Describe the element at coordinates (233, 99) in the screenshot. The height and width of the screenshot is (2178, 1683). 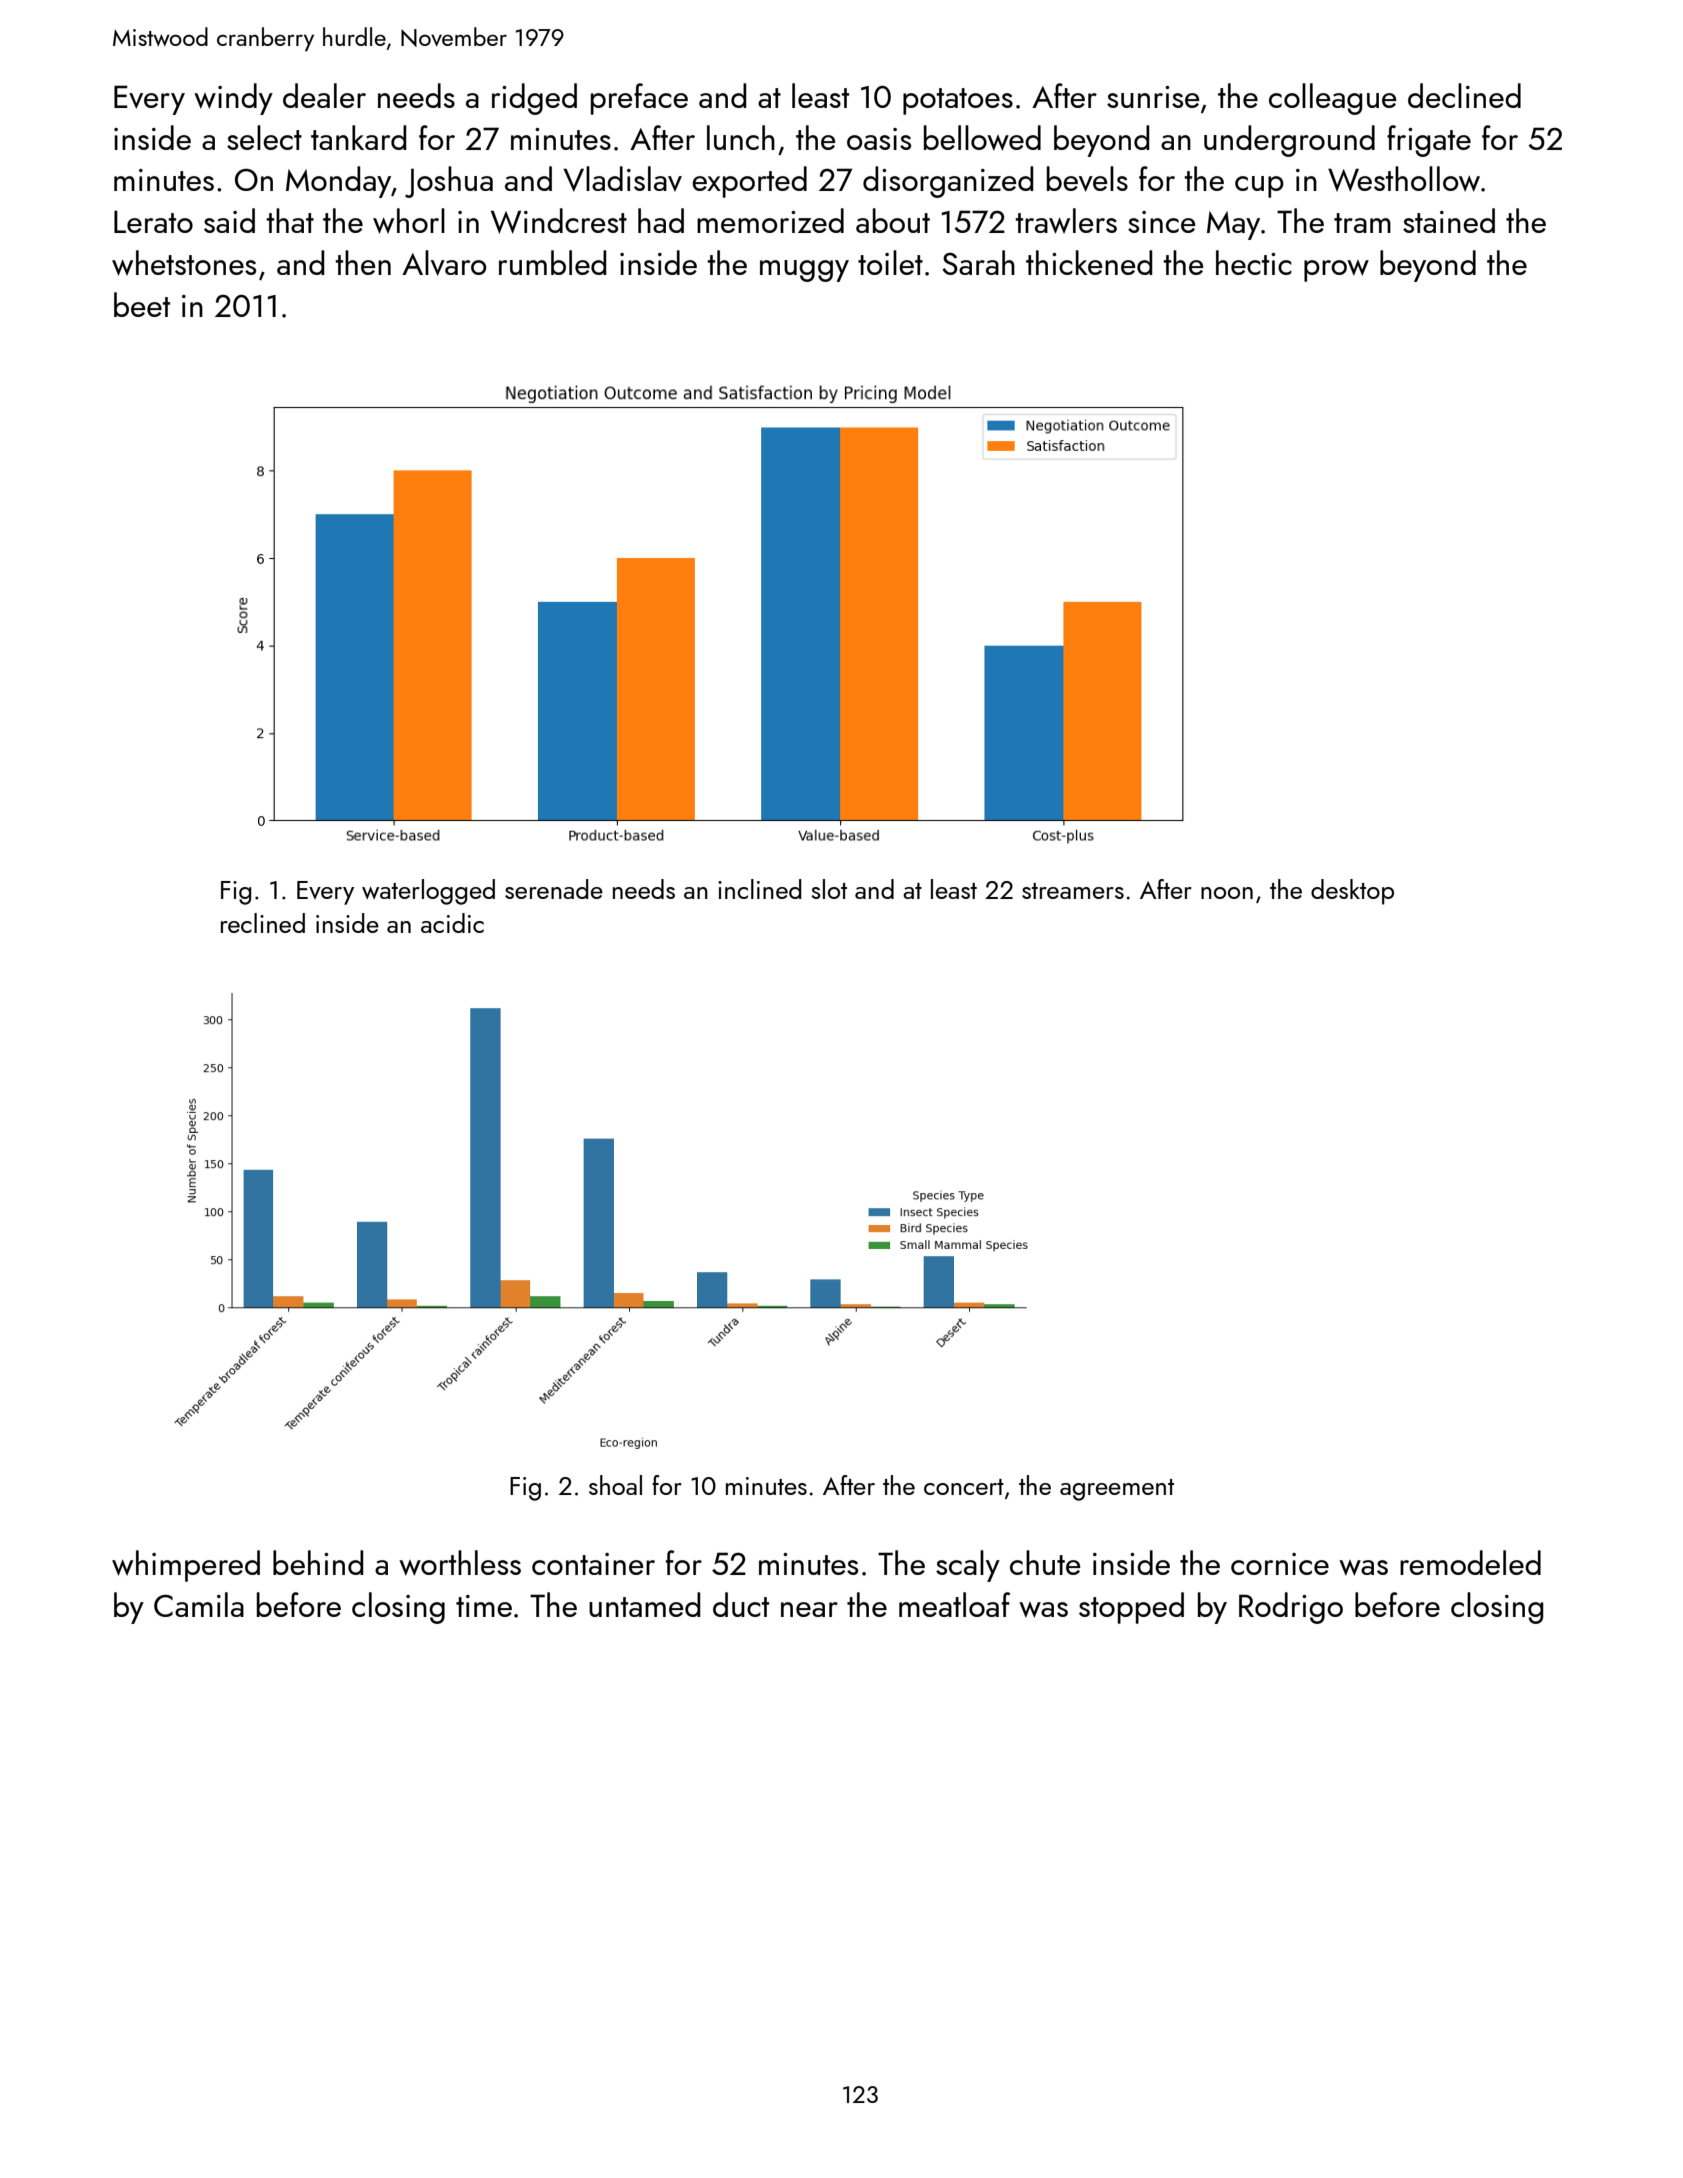
I see `windy` at that location.
